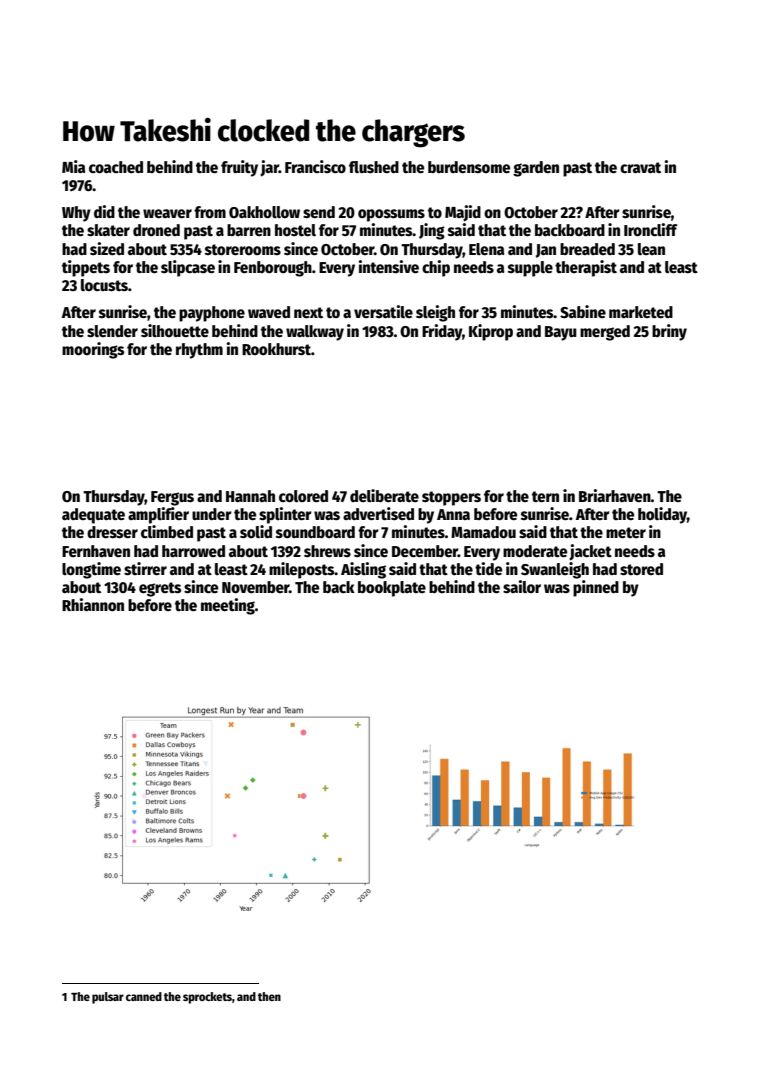 The height and width of the screenshot is (1078, 760). I want to click on then, so click(269, 996).
